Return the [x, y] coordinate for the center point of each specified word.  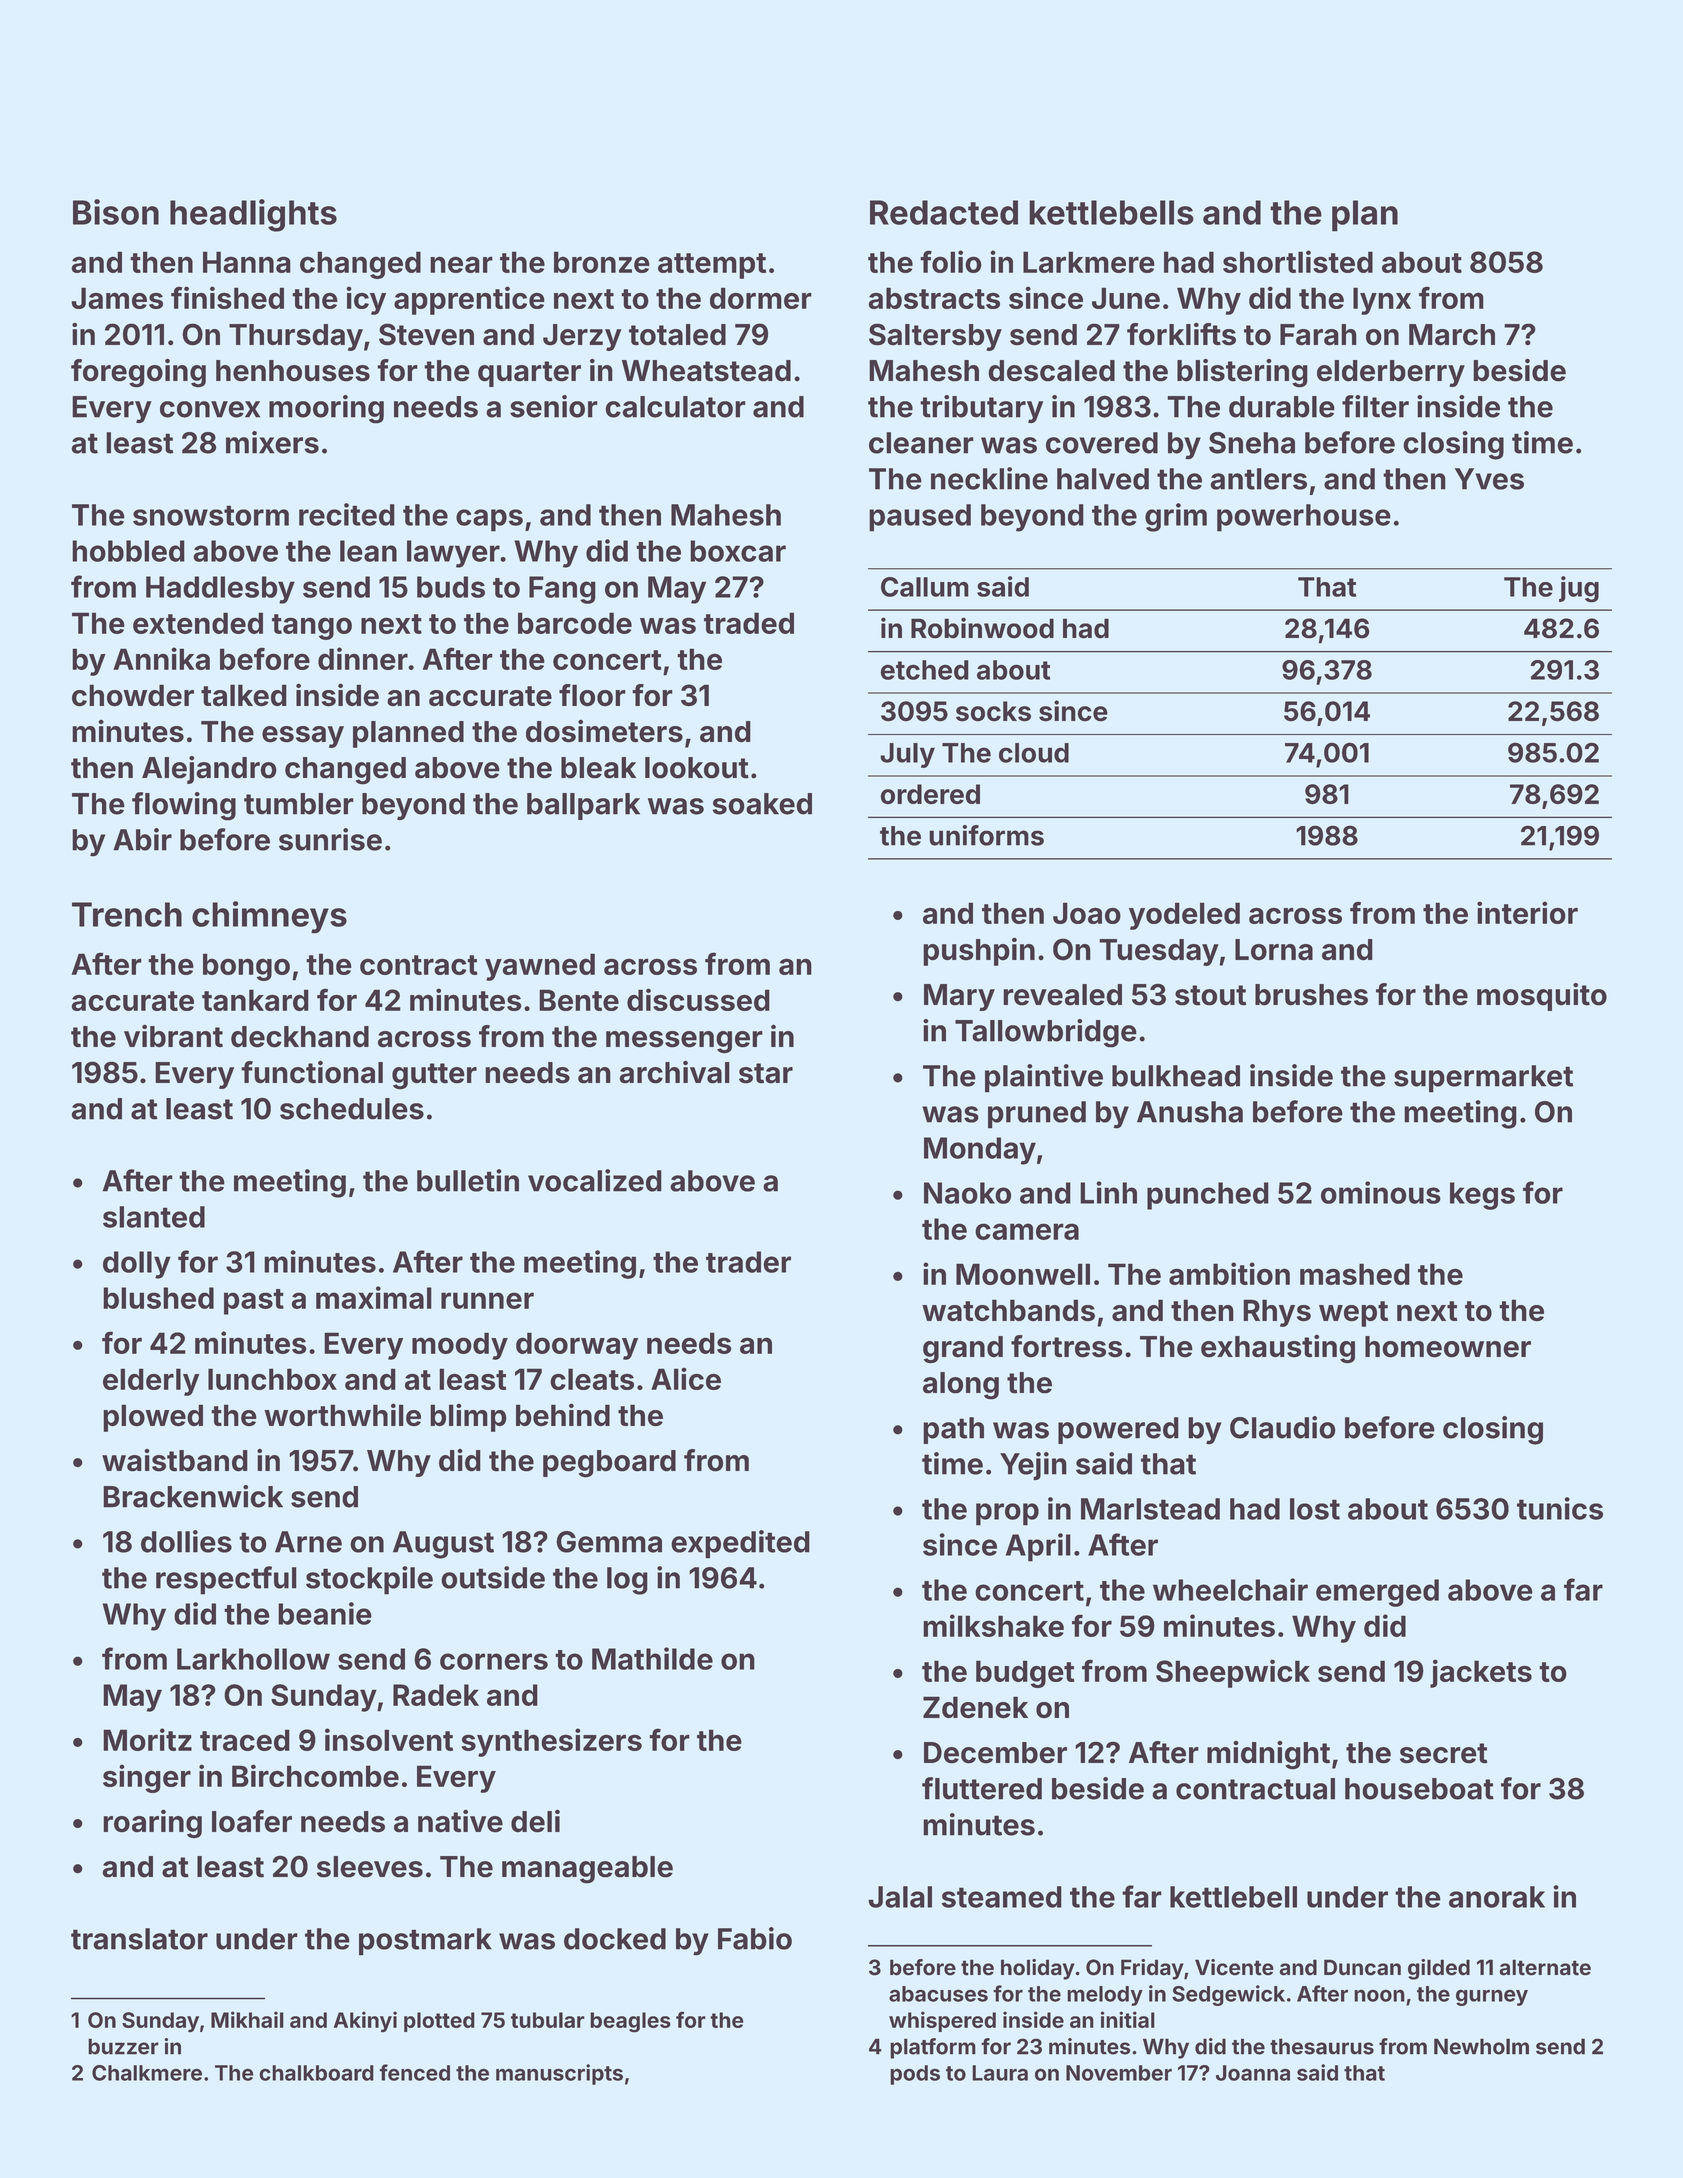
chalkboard [316, 2073]
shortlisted [1298, 261]
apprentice [469, 300]
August [443, 1545]
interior [1527, 912]
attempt [712, 266]
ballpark [583, 806]
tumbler [299, 804]
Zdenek [975, 1707]
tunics [1560, 1508]
